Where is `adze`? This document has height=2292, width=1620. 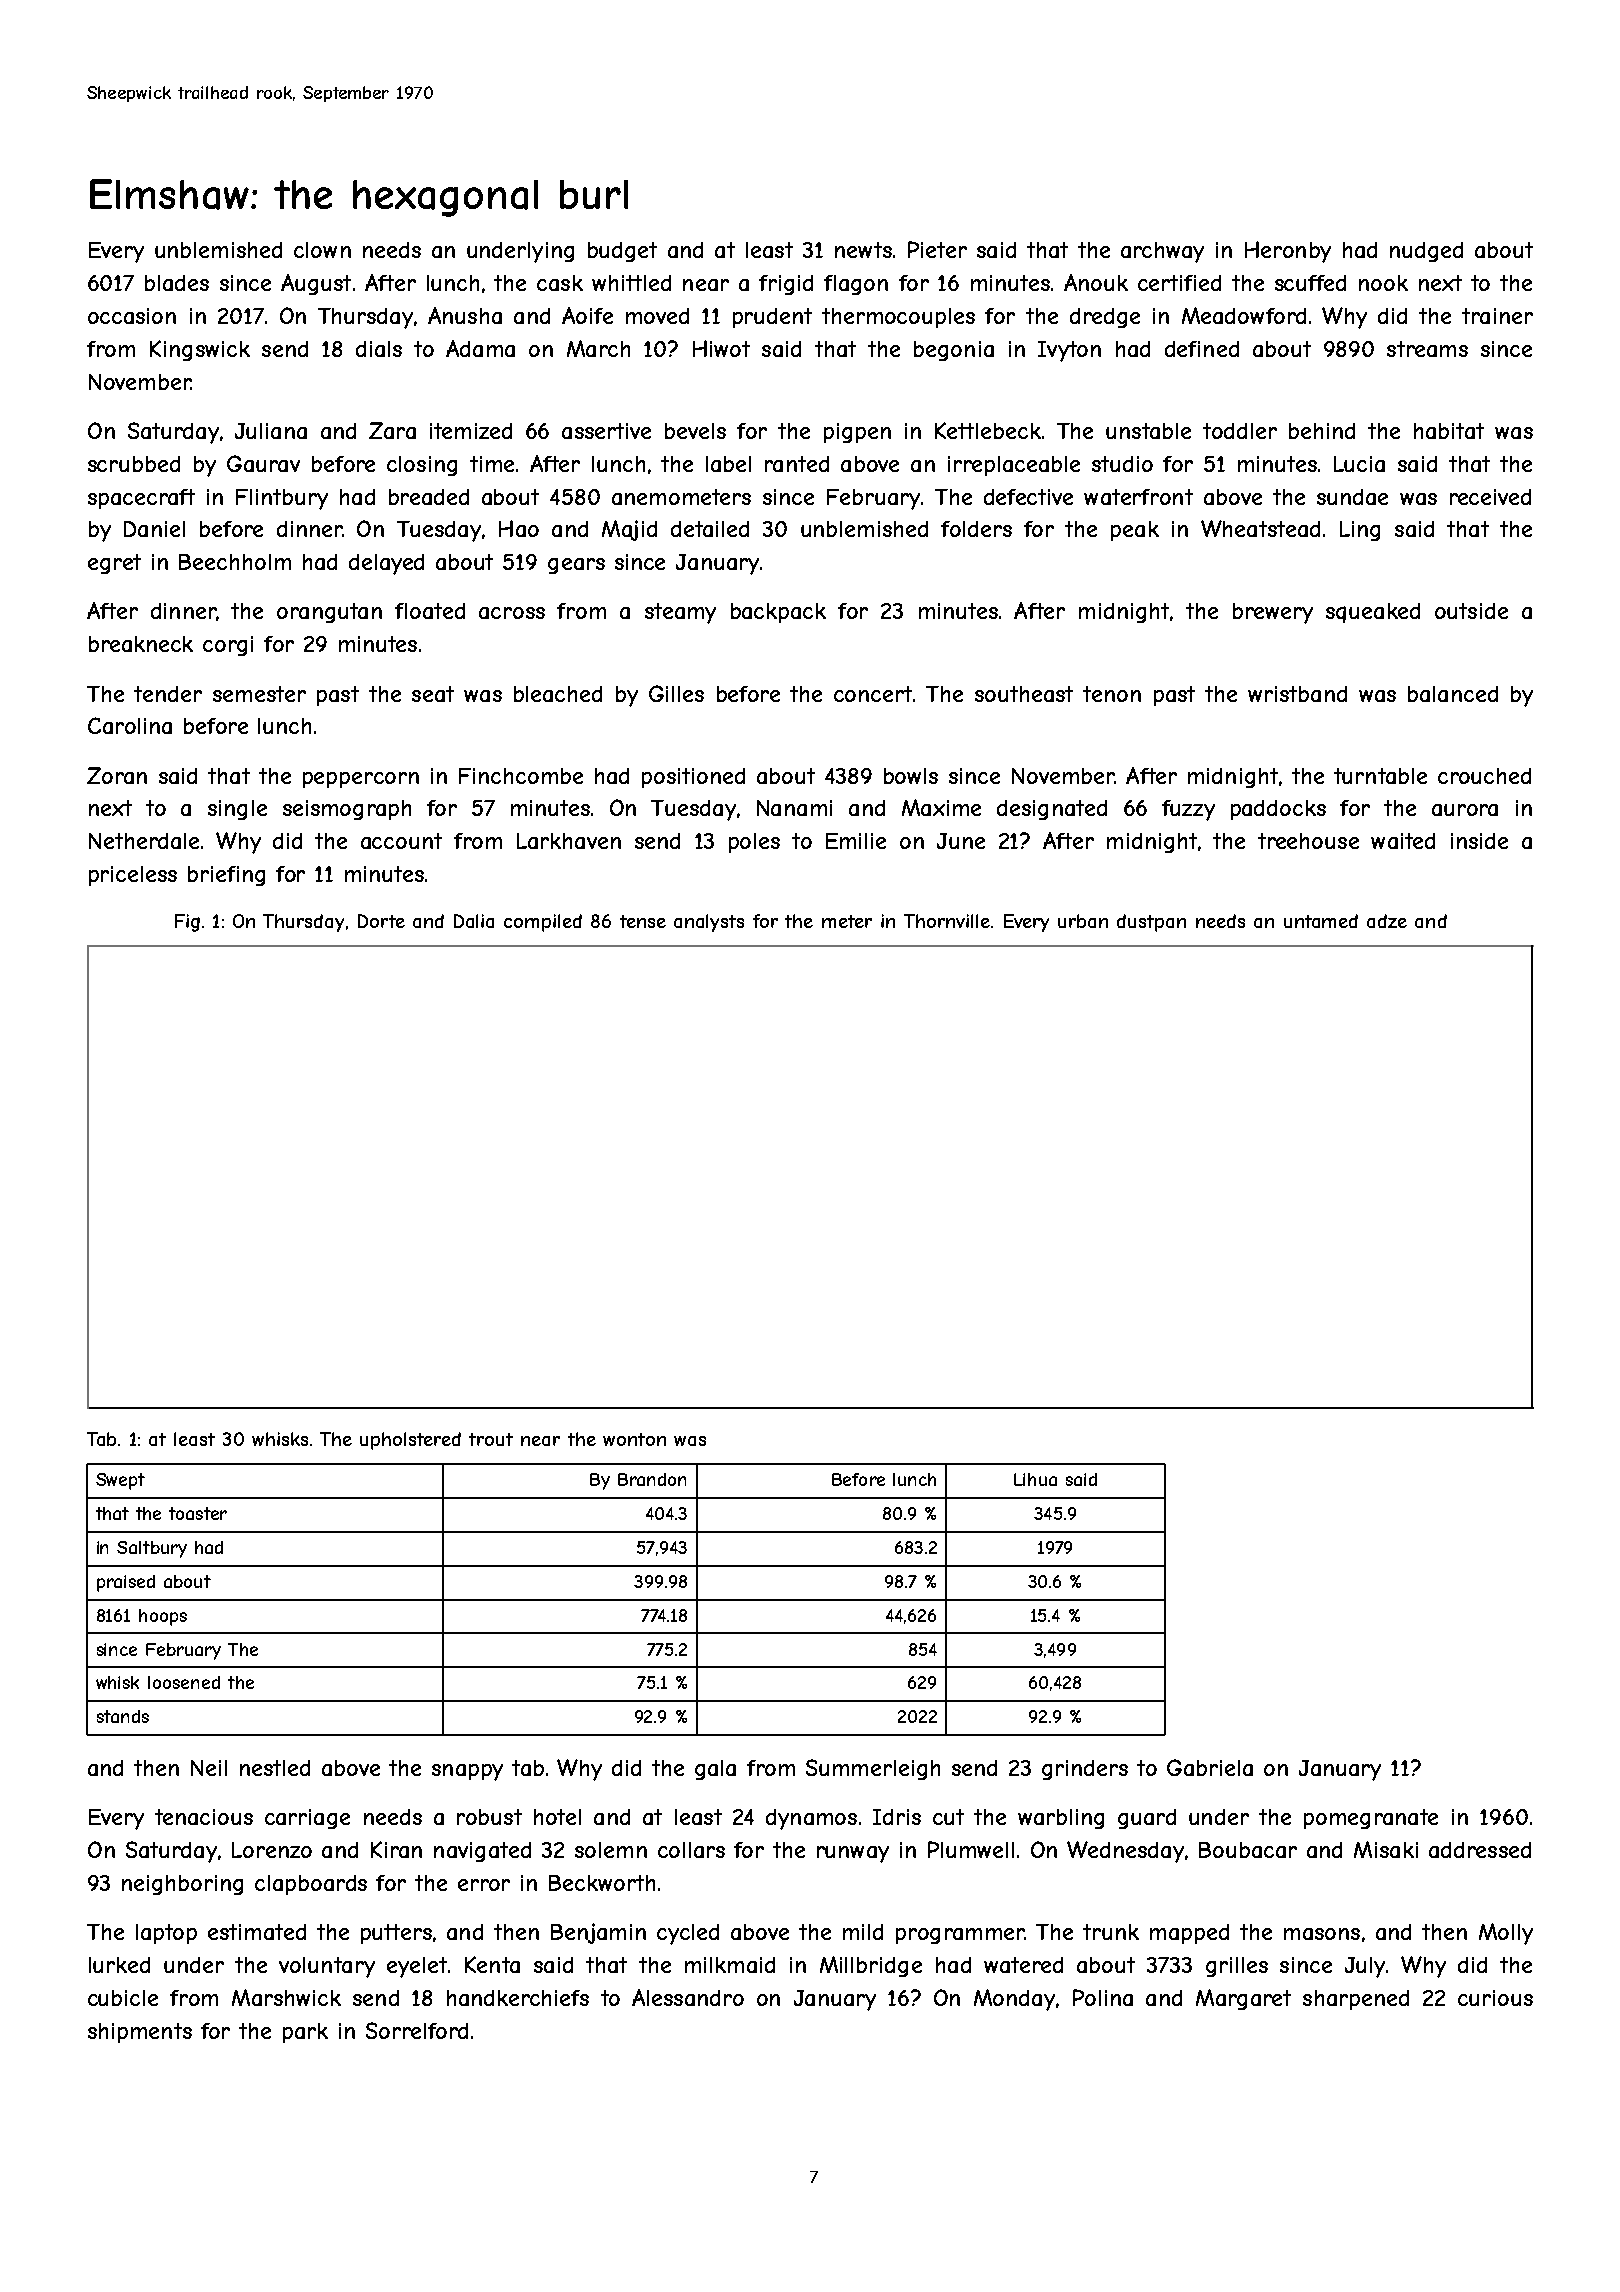 adze is located at coordinates (1387, 921).
